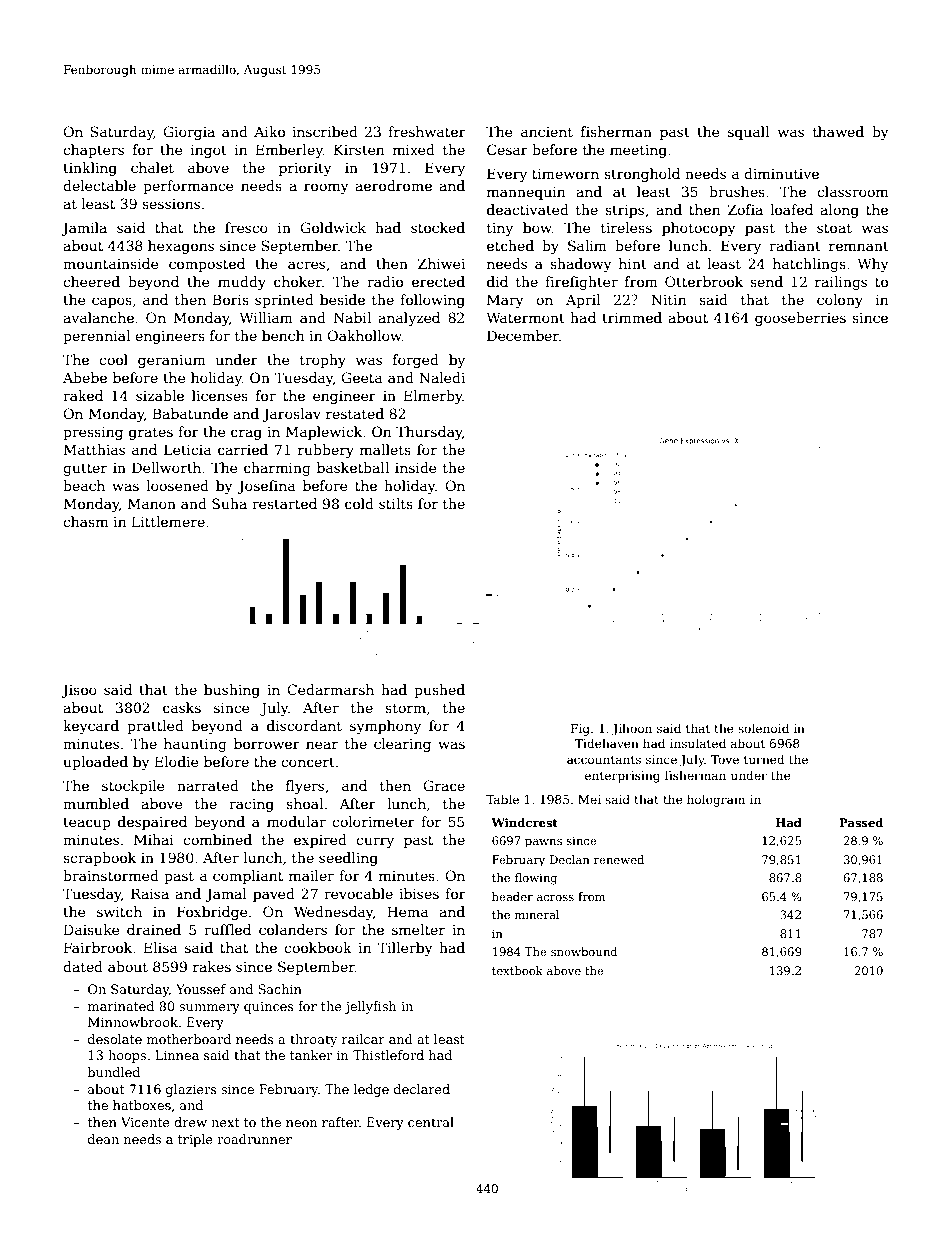 This page has height=1233, width=952. What do you see at coordinates (191, 1090) in the page?
I see `glaziers` at bounding box center [191, 1090].
